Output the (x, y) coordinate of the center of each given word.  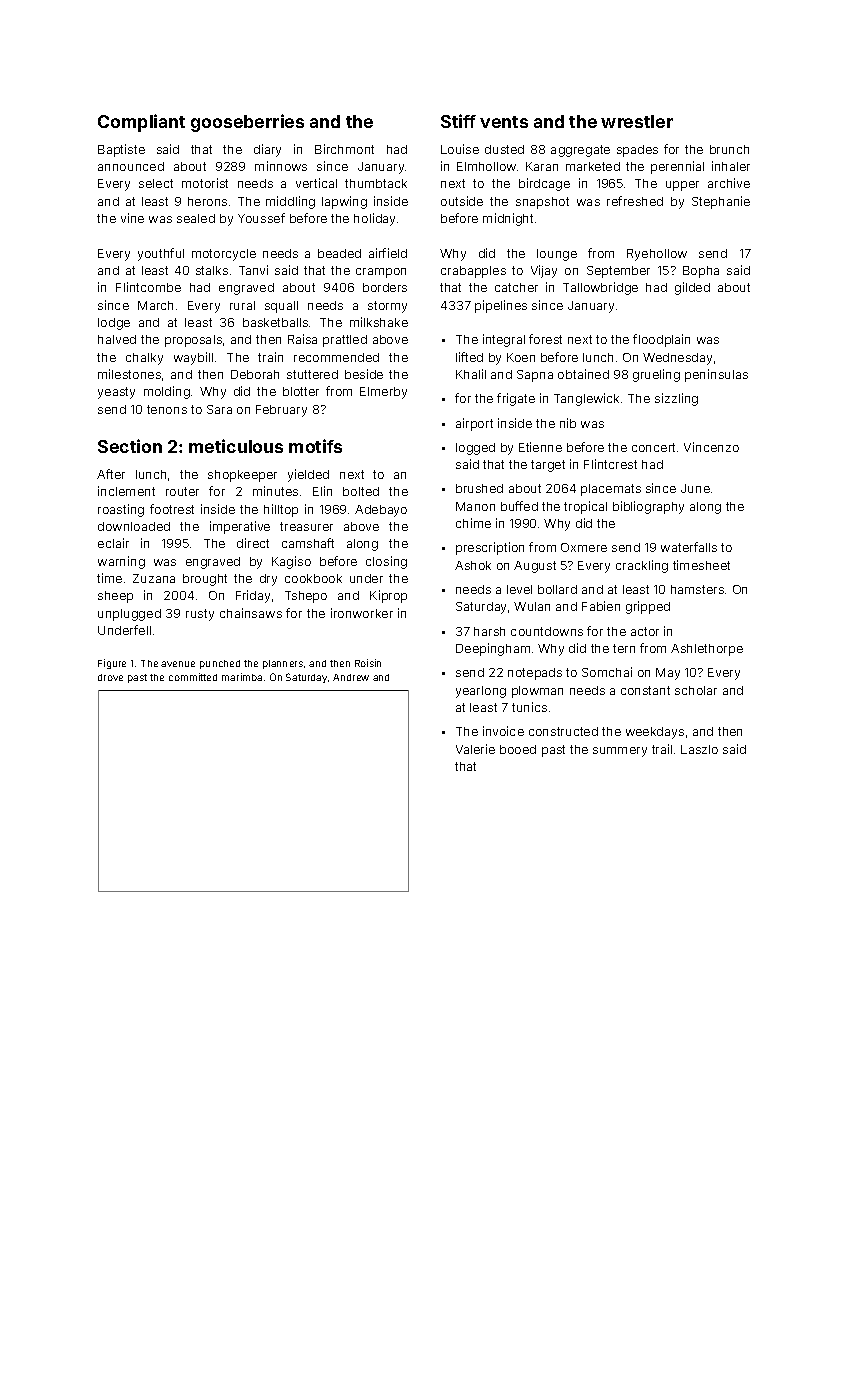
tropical (585, 507)
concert (653, 447)
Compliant (141, 123)
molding (167, 392)
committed (193, 677)
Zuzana (154, 578)
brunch (729, 149)
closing (386, 562)
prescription (490, 548)
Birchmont (344, 149)
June (695, 488)
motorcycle (224, 255)
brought (205, 580)
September (618, 272)
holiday (374, 219)
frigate (516, 399)
